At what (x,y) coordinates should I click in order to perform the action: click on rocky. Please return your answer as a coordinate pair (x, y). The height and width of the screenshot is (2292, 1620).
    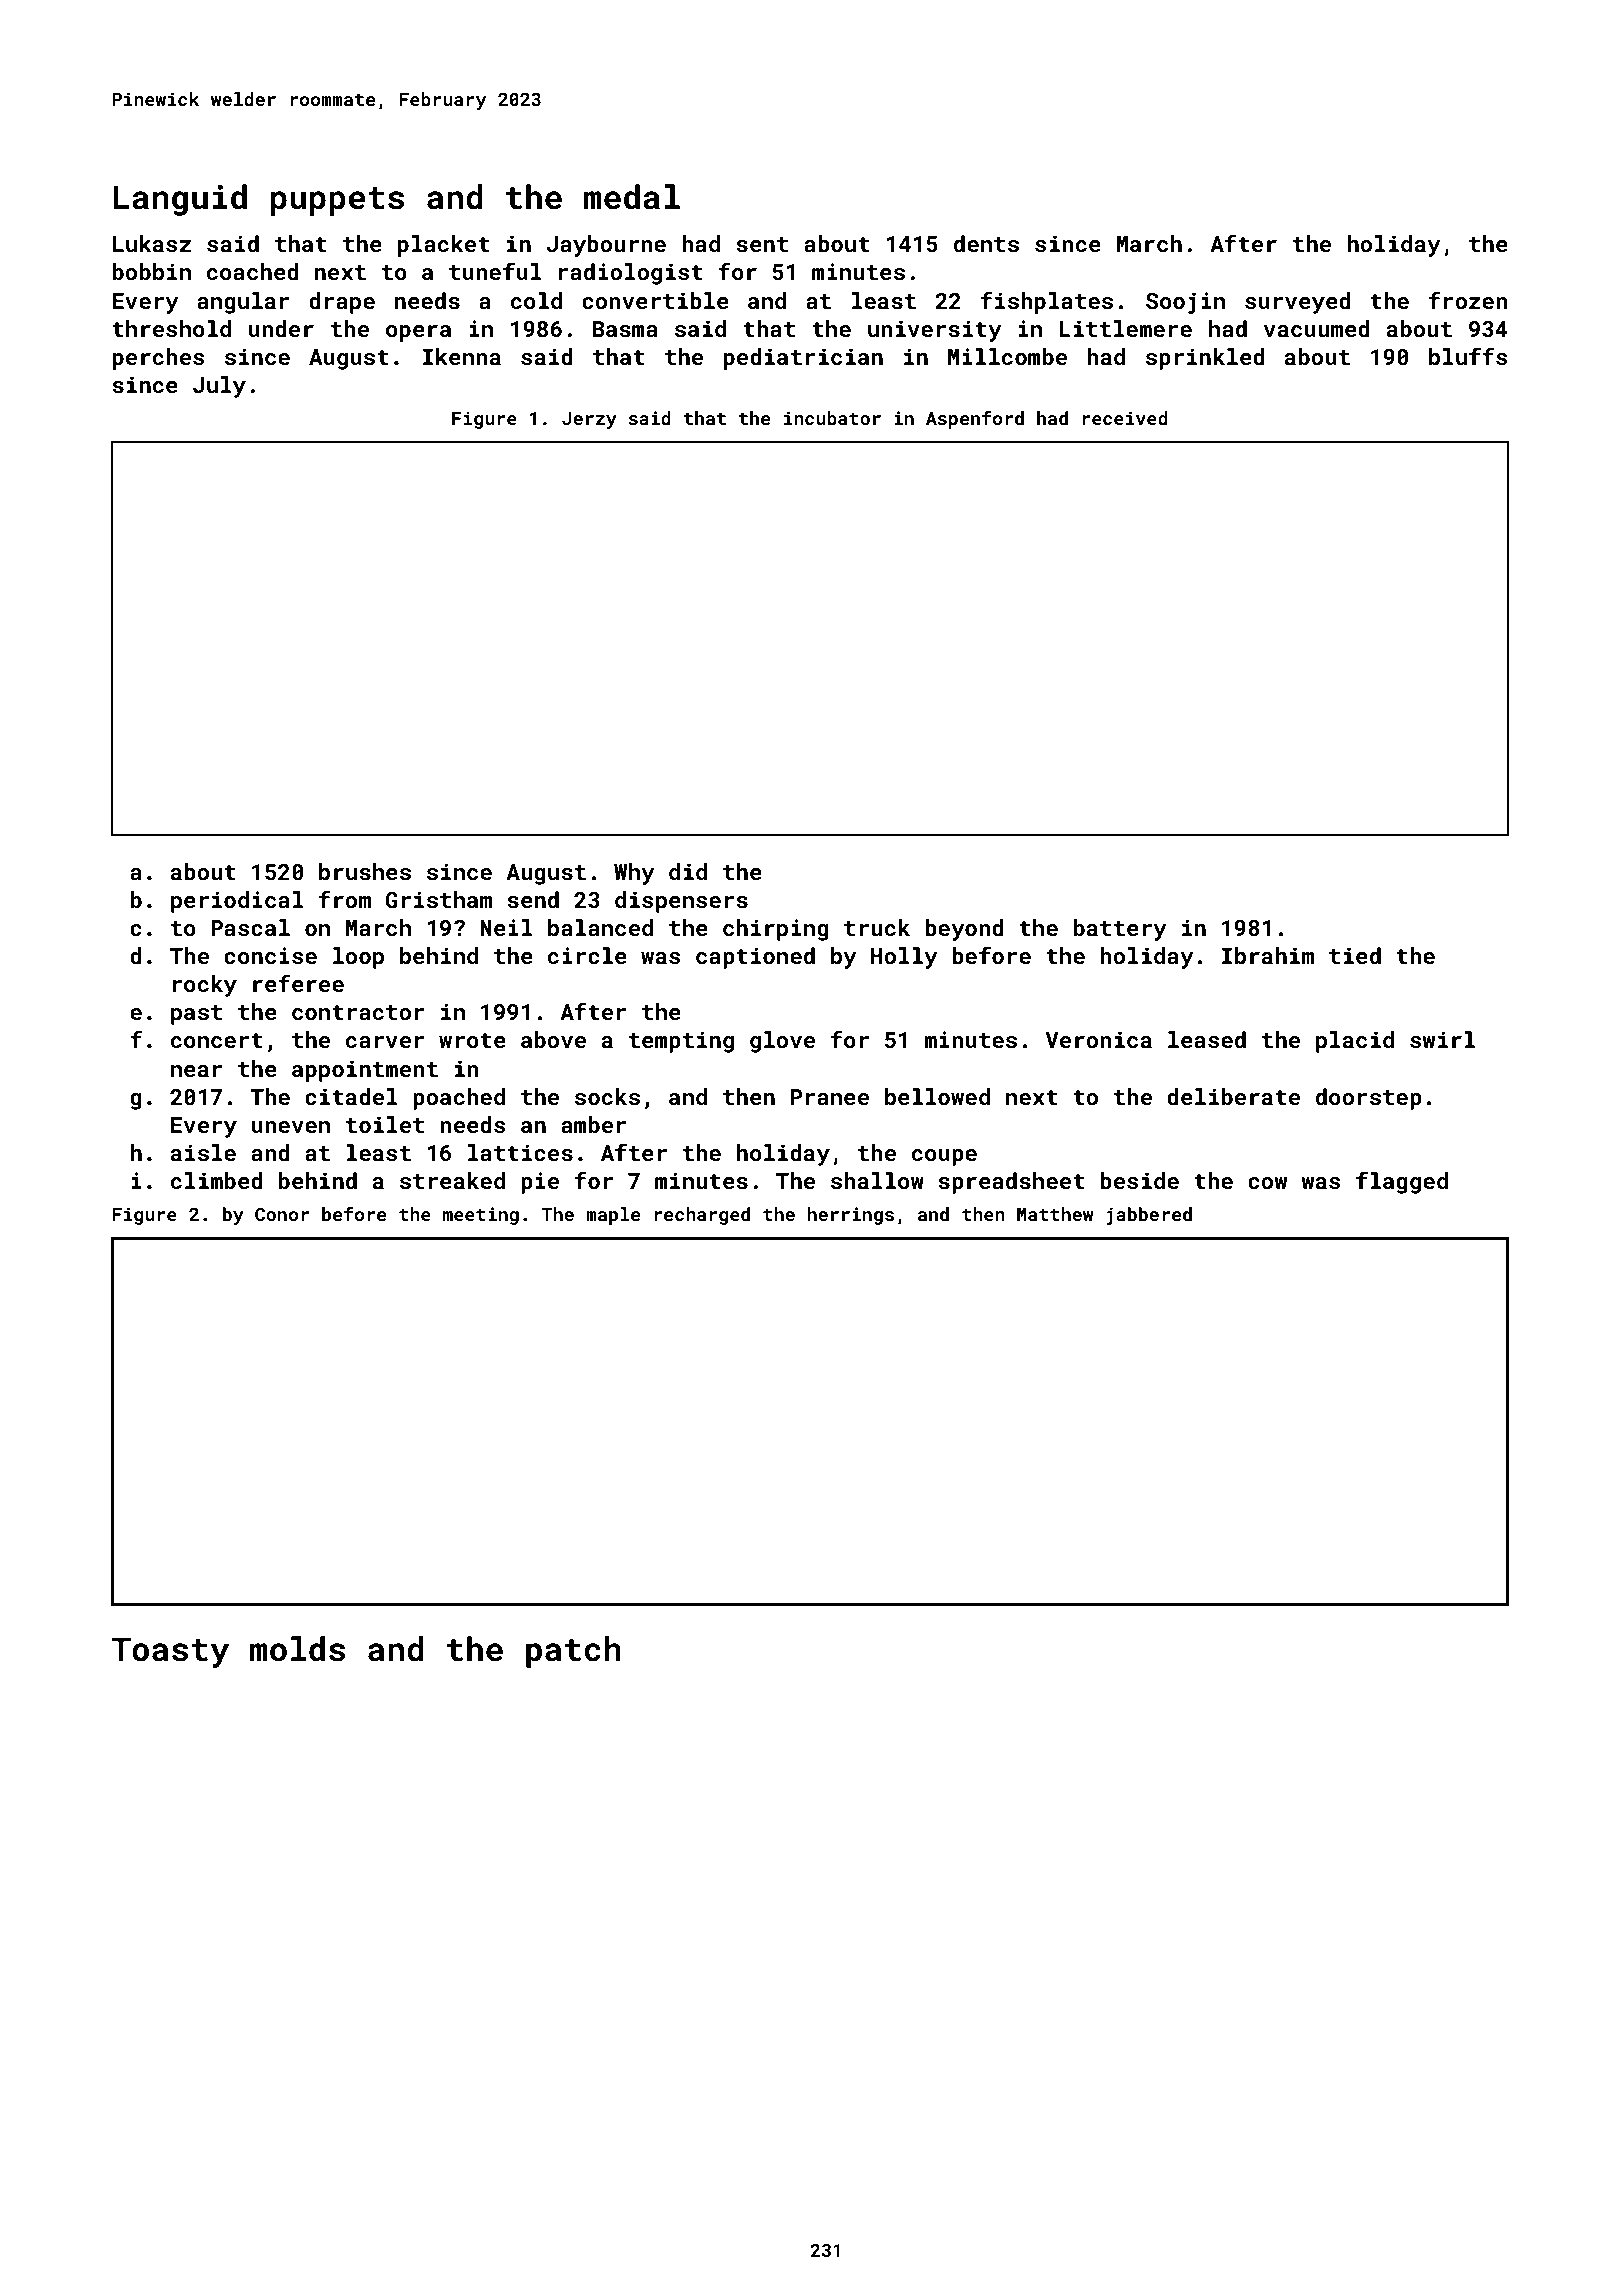
    Looking at the image, I should click on (204, 986).
